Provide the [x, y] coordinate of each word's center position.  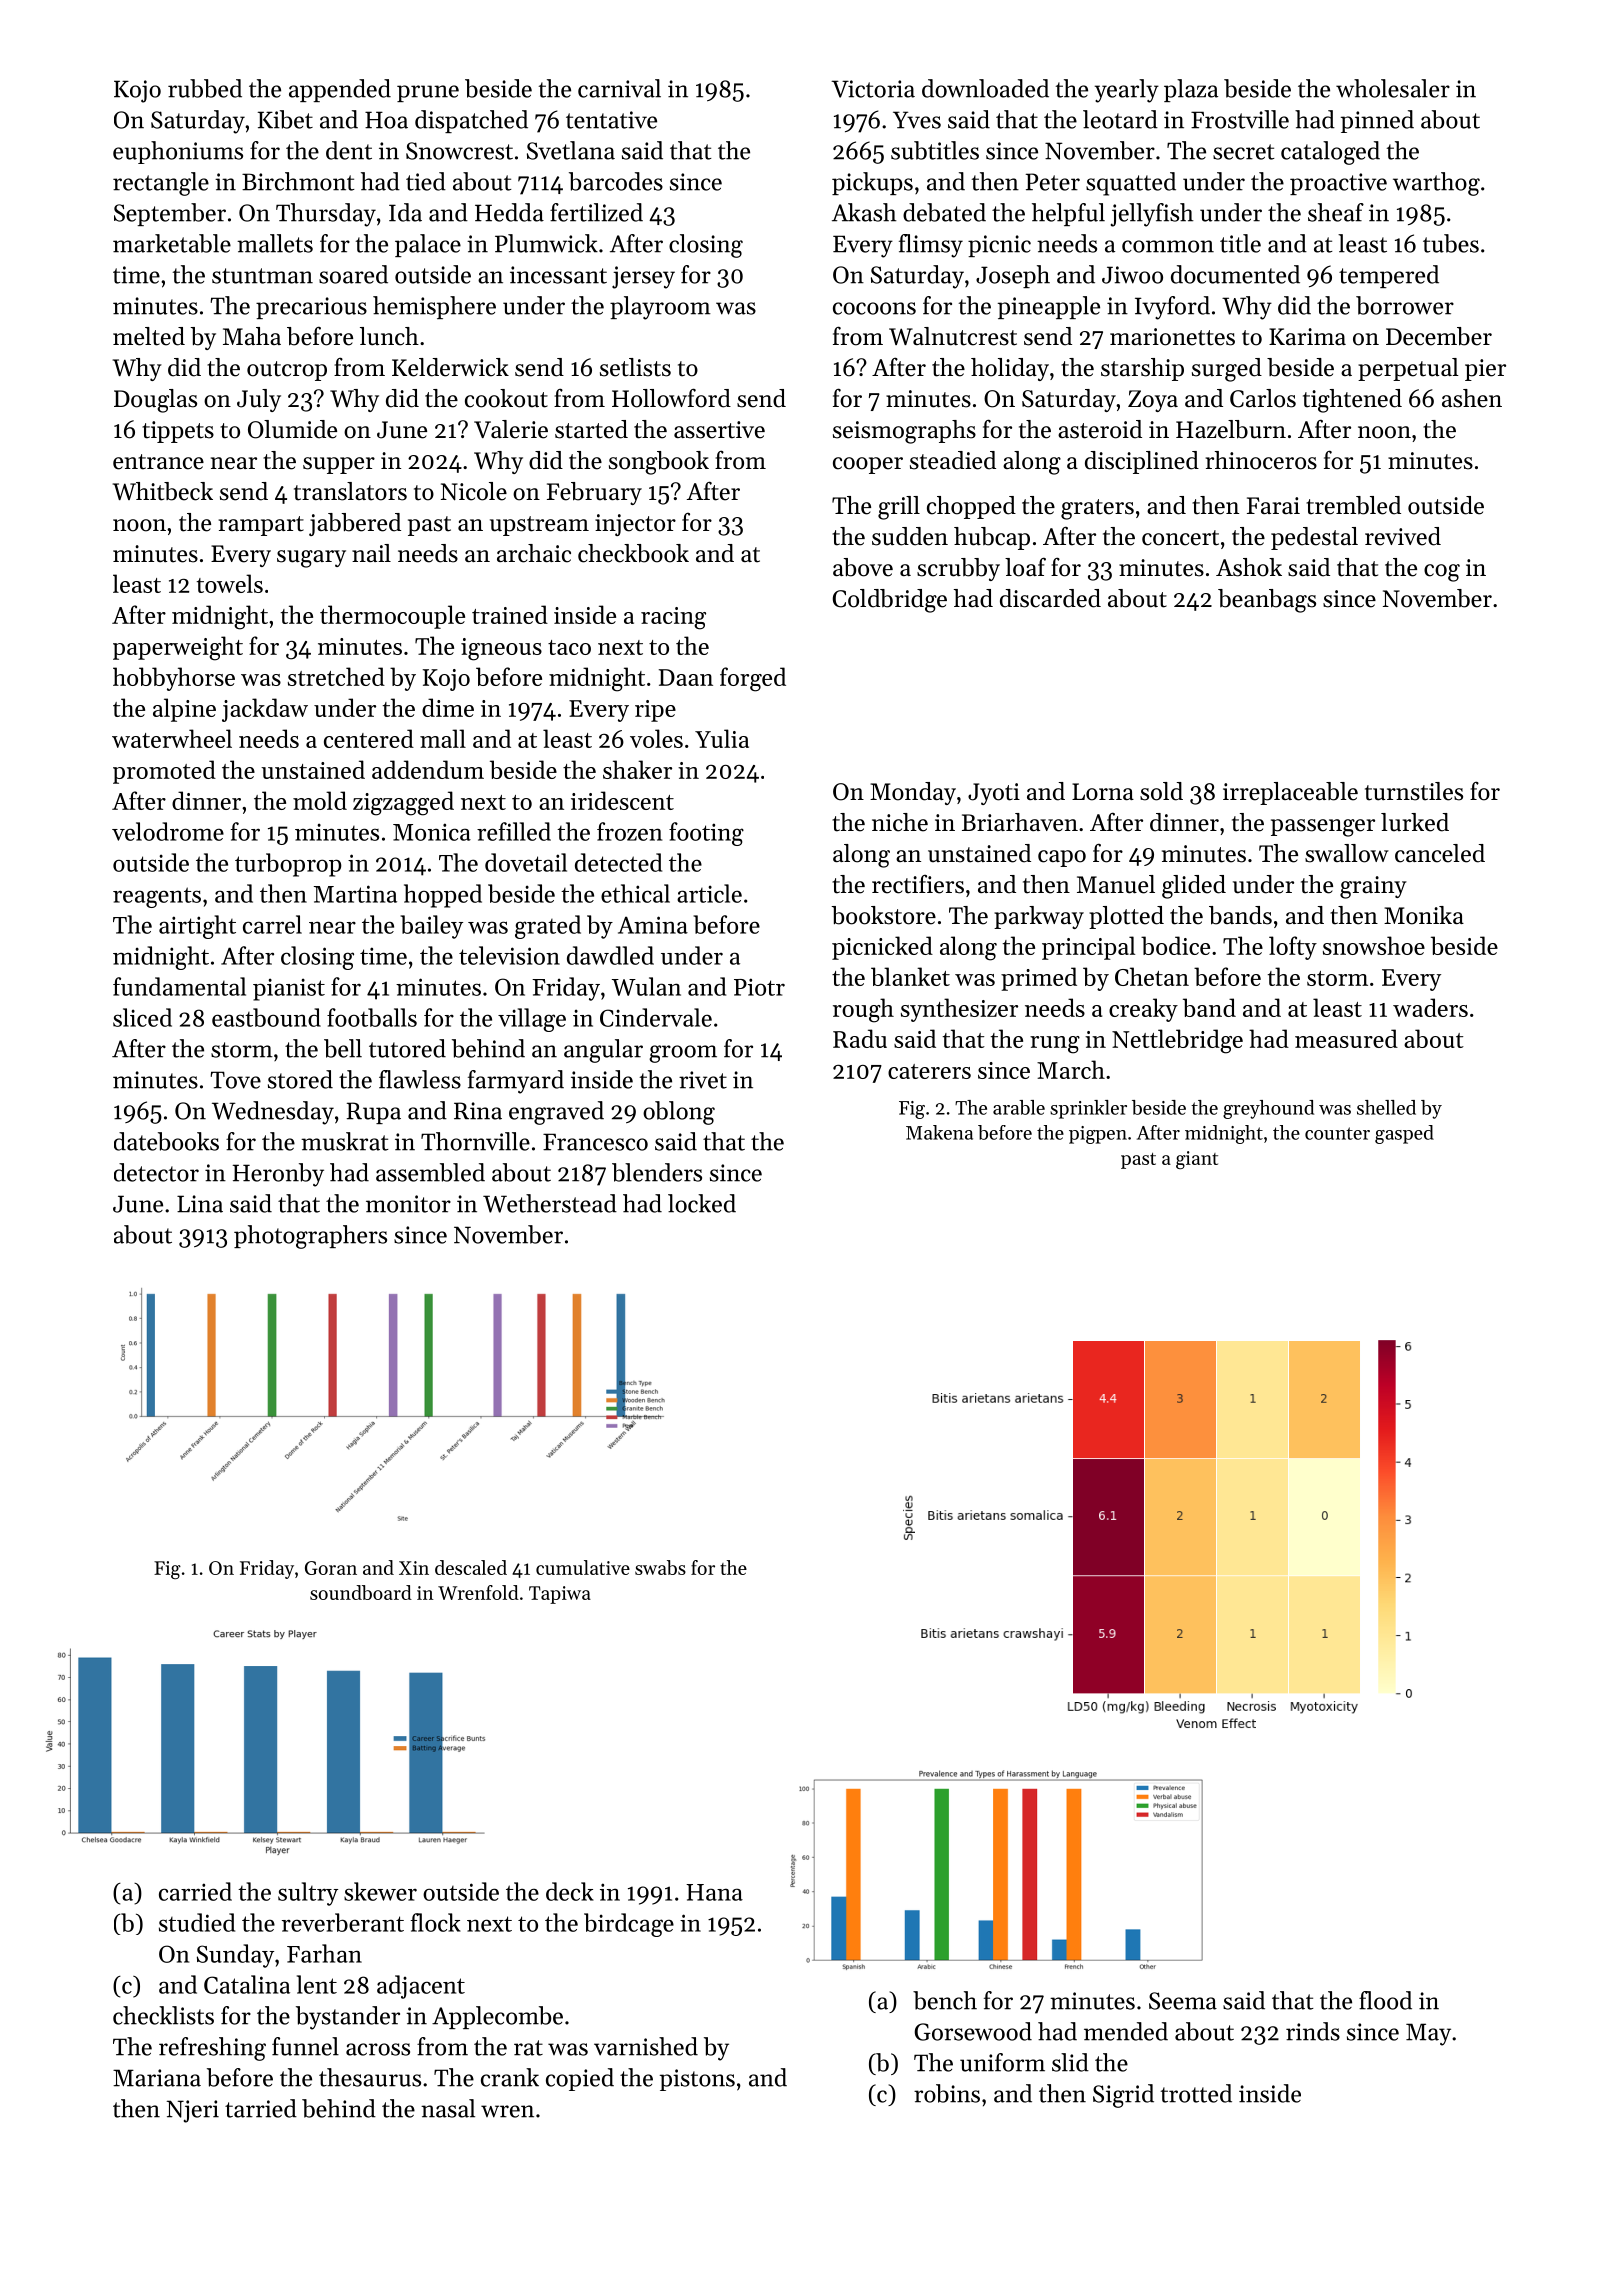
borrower [1405, 305]
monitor [408, 1204]
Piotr [759, 987]
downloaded [985, 88]
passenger [1323, 828]
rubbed [205, 88]
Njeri [193, 2111]
